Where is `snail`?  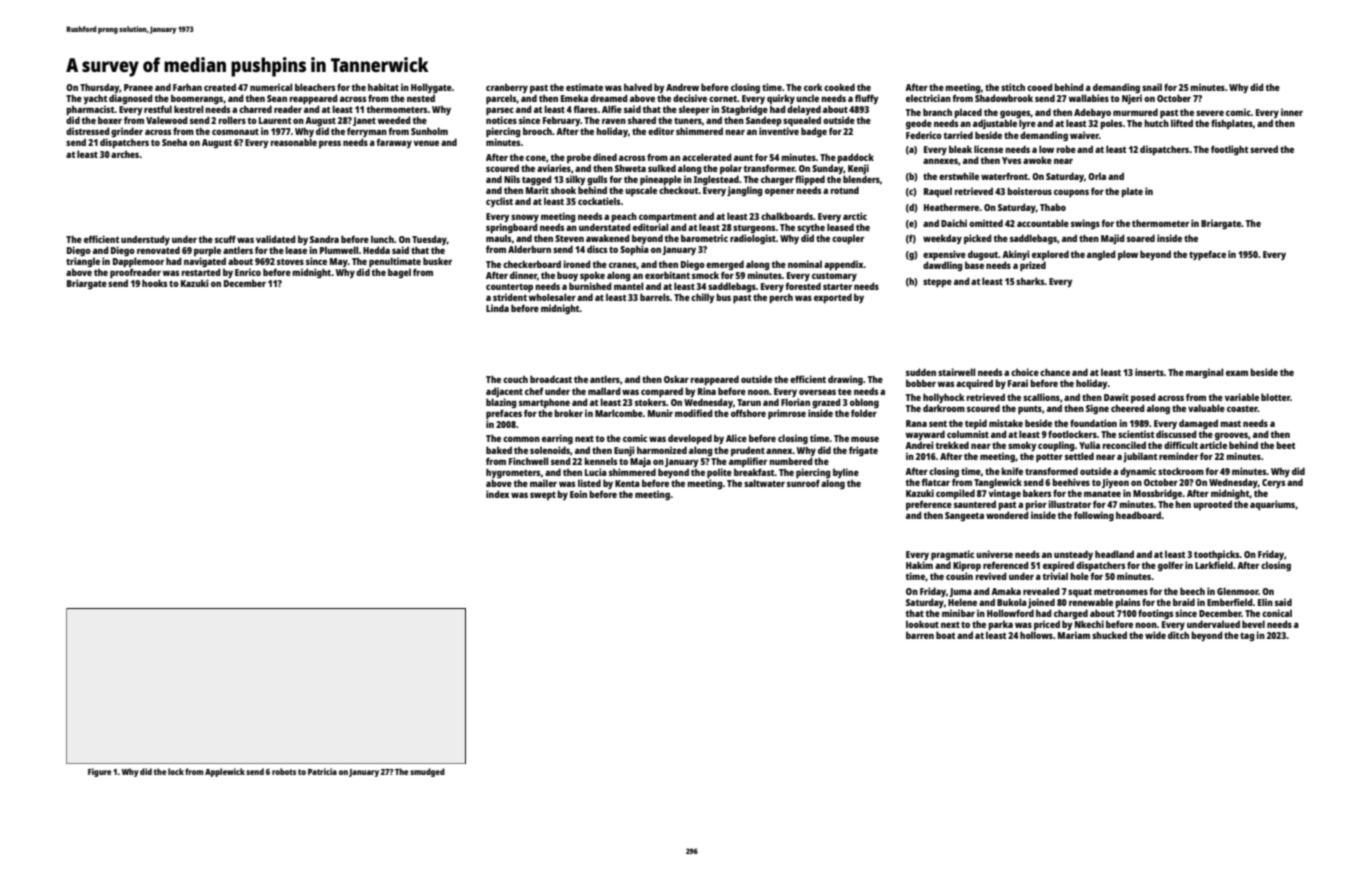 snail is located at coordinates (1152, 87).
